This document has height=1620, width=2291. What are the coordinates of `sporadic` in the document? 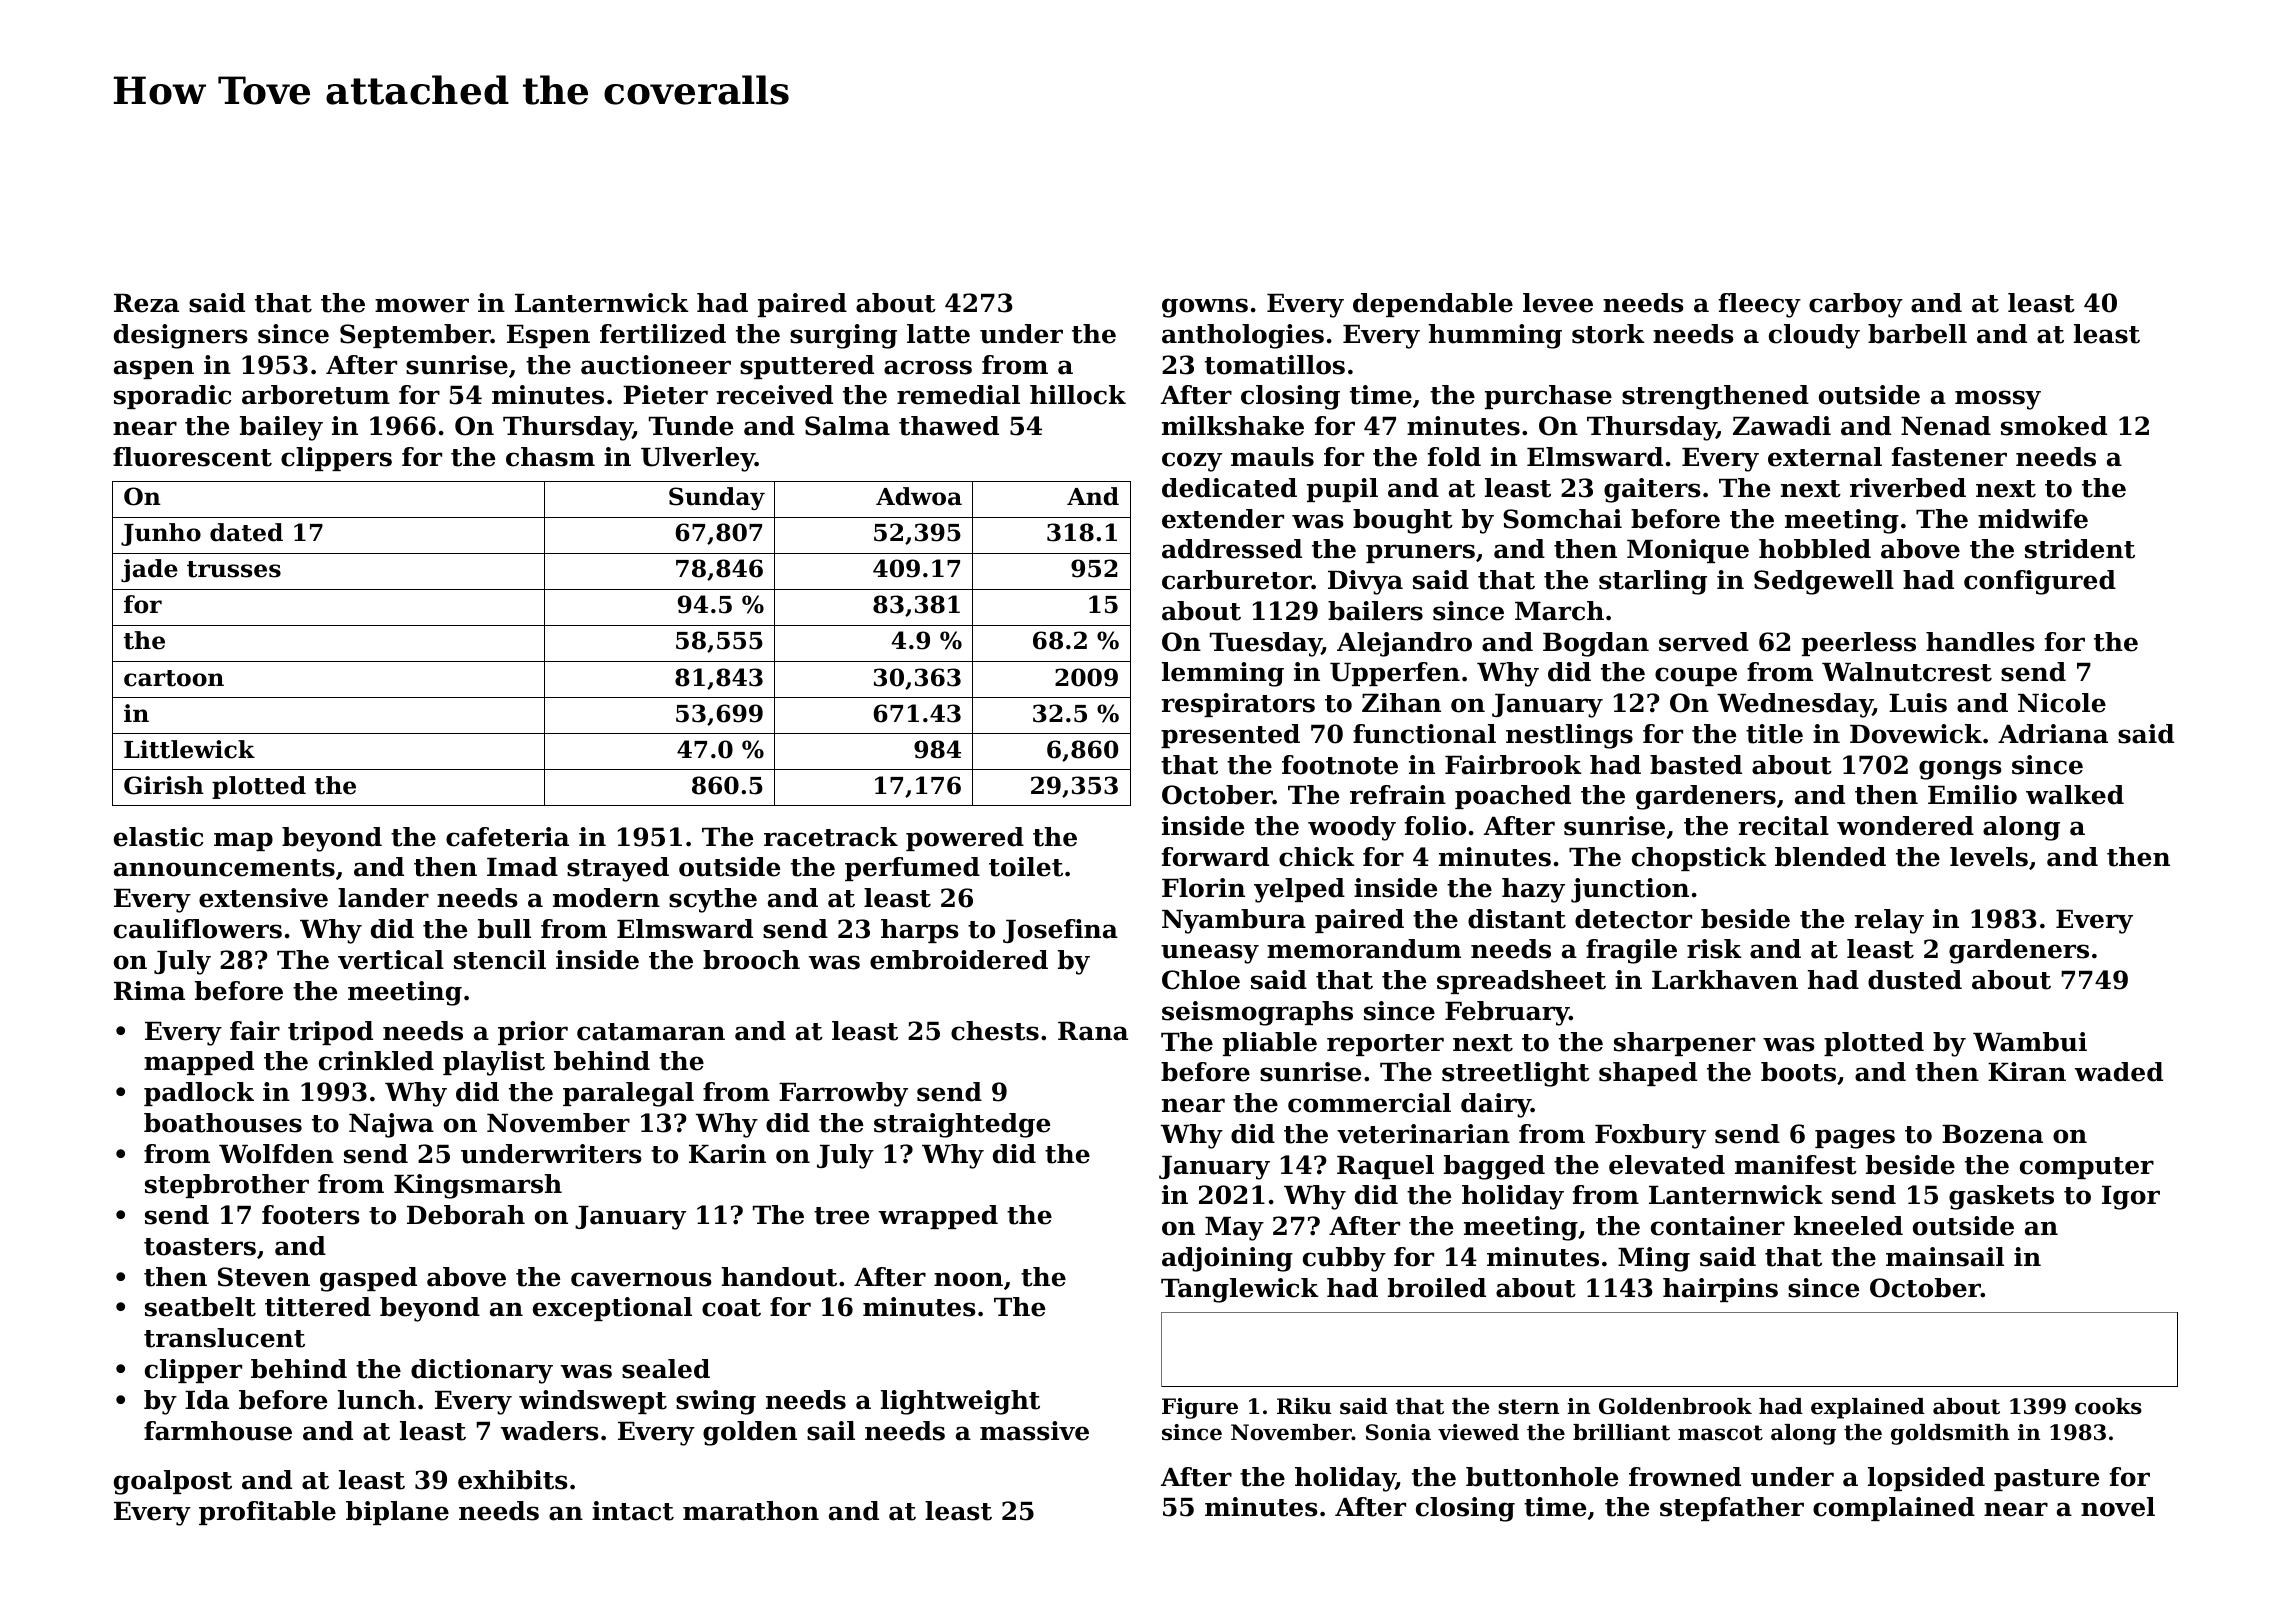 It's located at (172, 397).
